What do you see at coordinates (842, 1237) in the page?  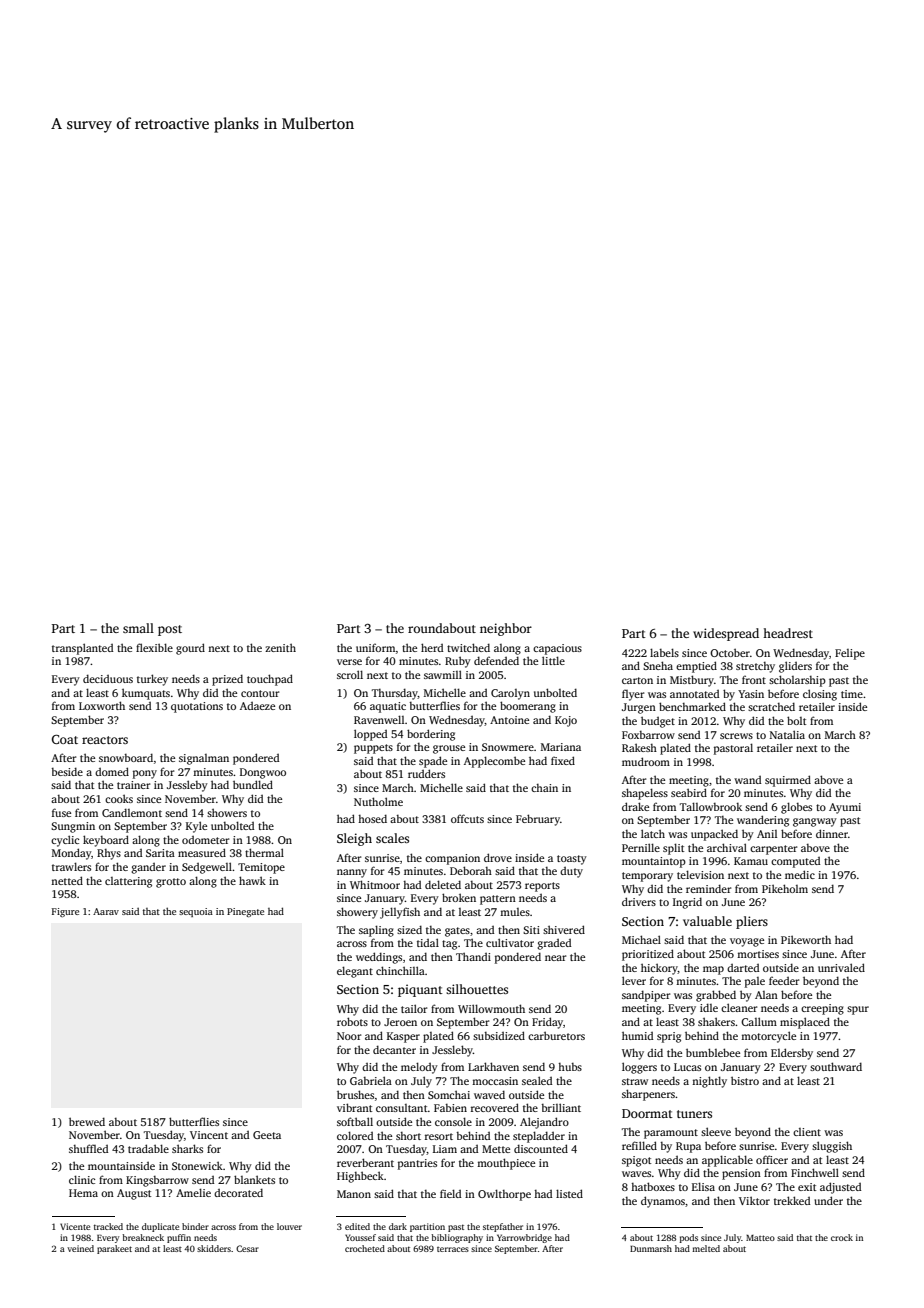 I see `crock` at bounding box center [842, 1237].
